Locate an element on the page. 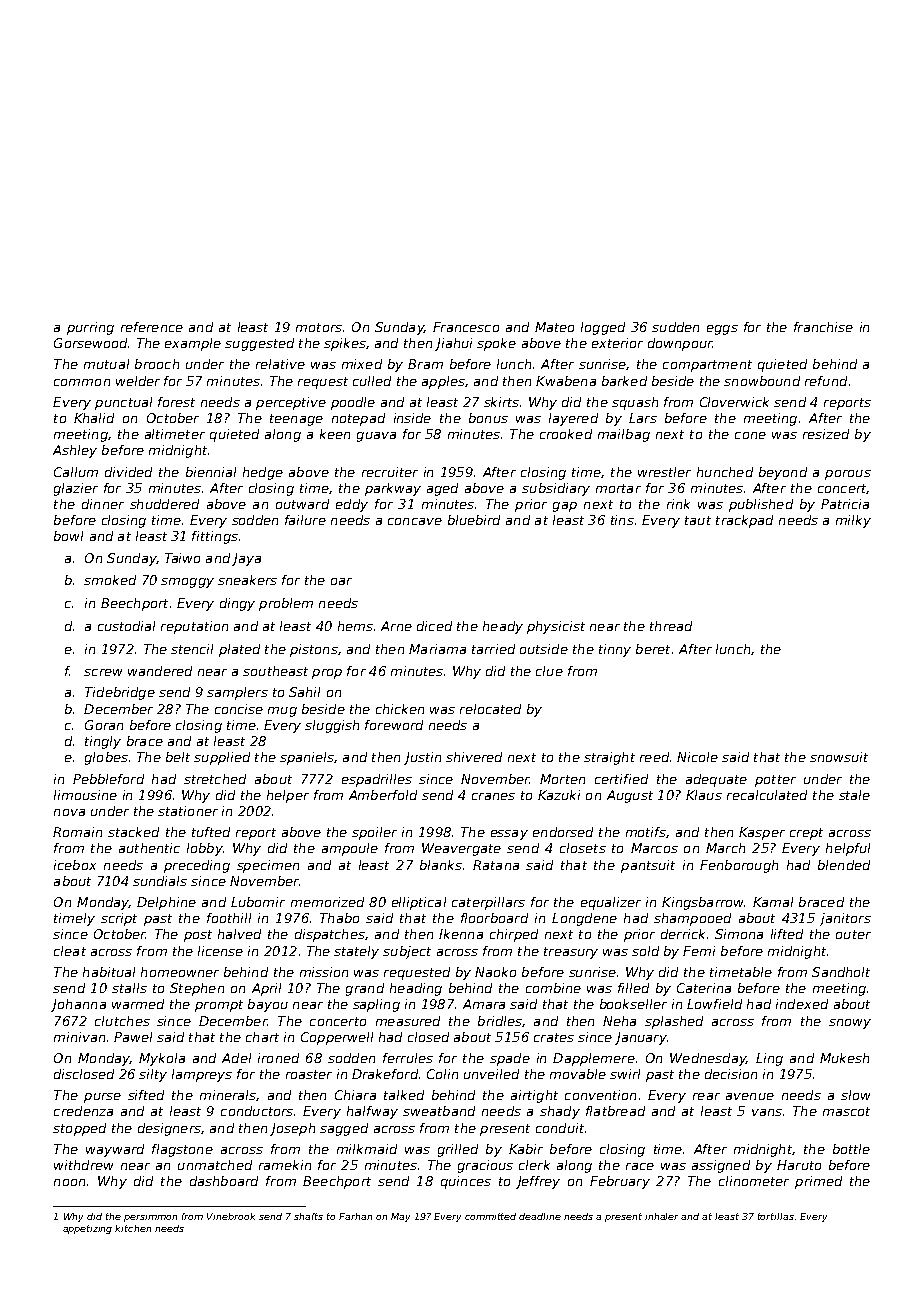 This page has height=1308, width=924. concise is located at coordinates (239, 709).
